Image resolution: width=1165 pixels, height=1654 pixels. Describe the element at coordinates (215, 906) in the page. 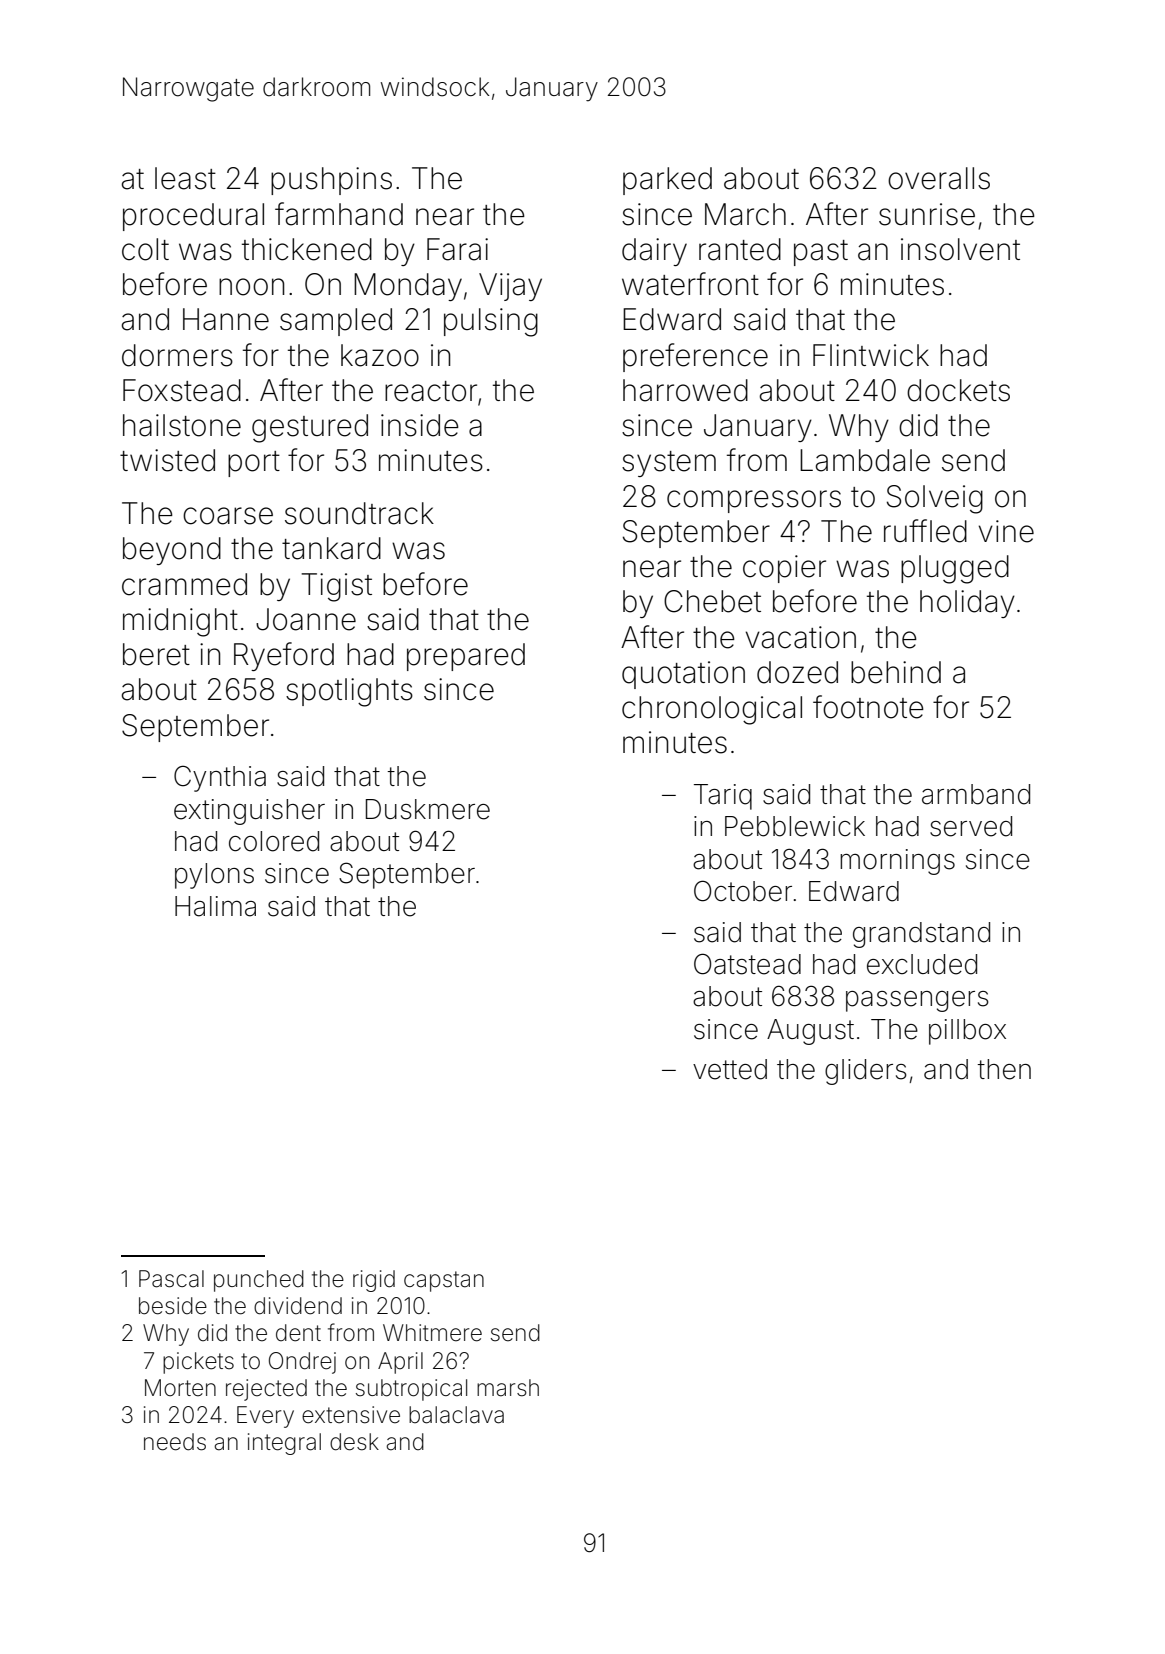

I see `Halima` at that location.
